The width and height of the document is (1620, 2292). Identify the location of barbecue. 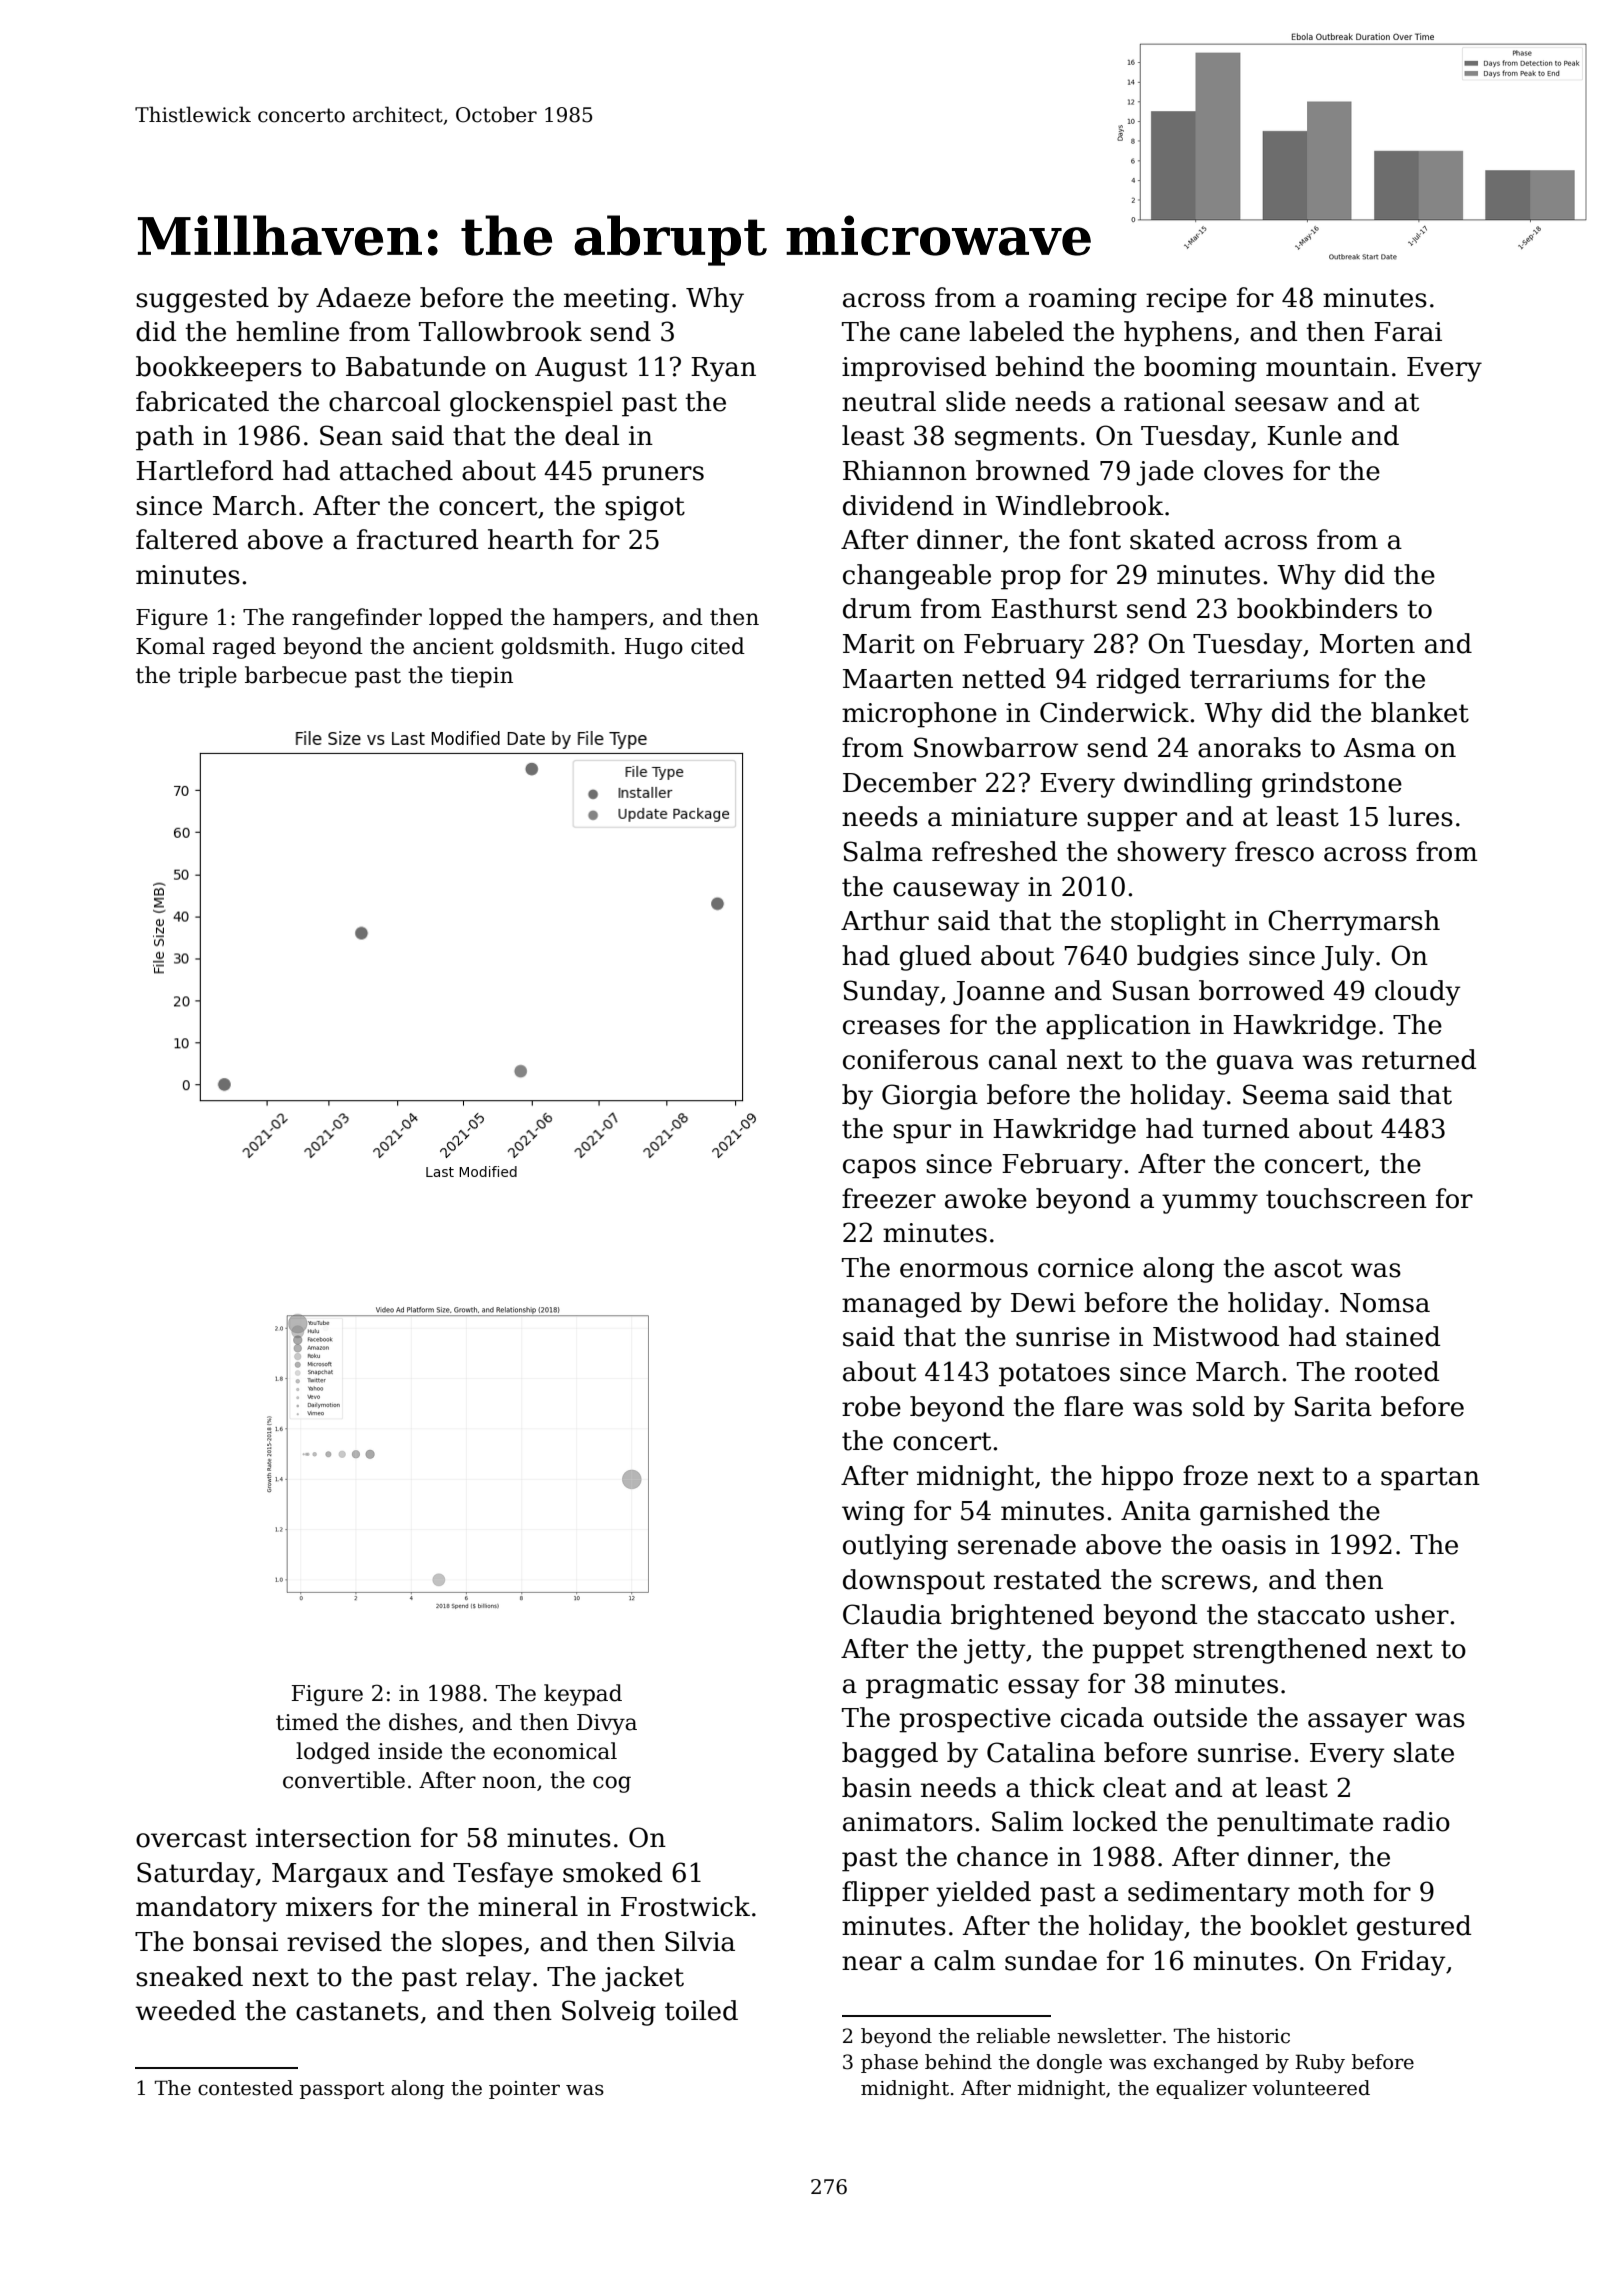
(296, 675).
